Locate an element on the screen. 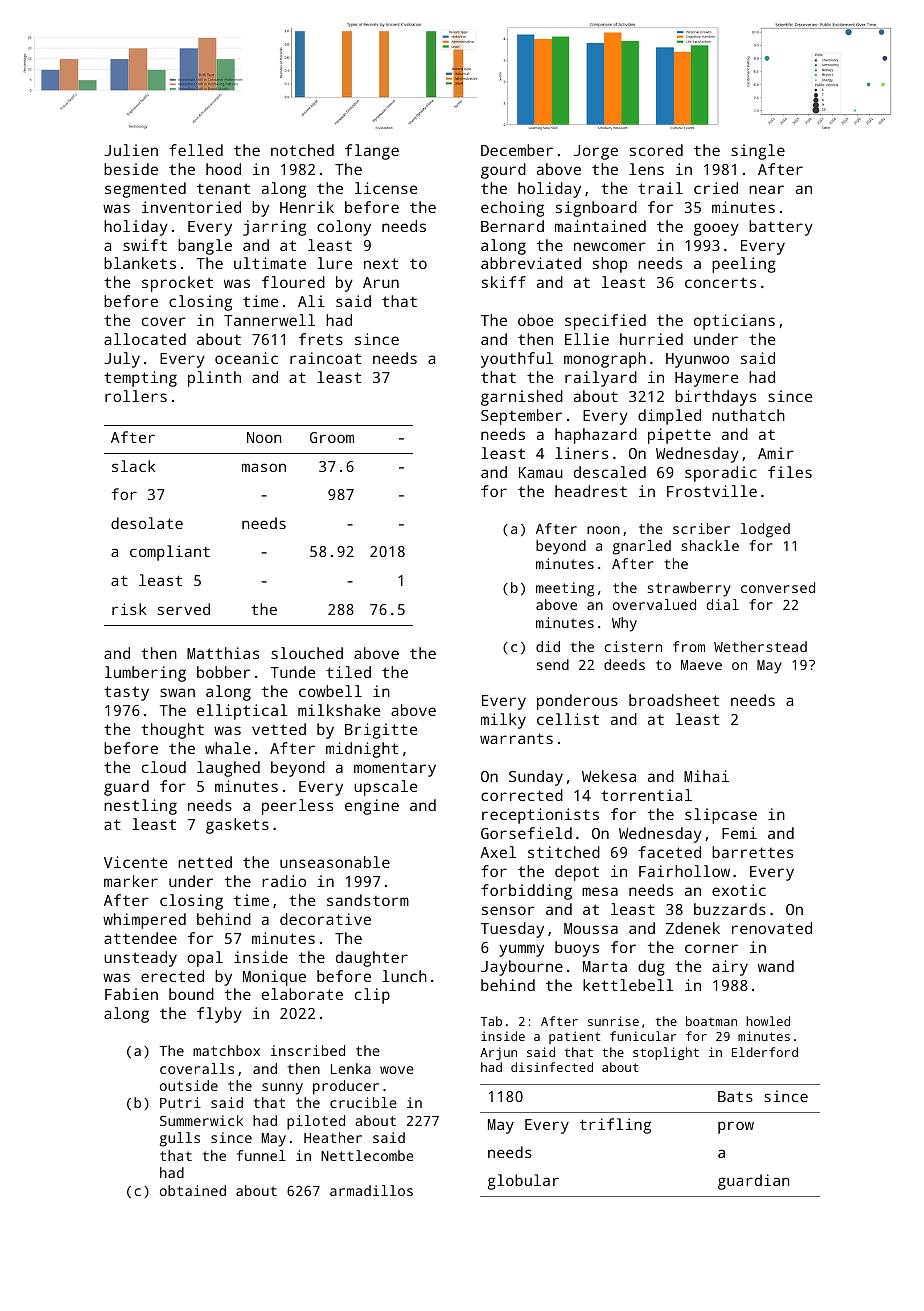 This screenshot has width=924, height=1311. lure is located at coordinates (334, 263).
